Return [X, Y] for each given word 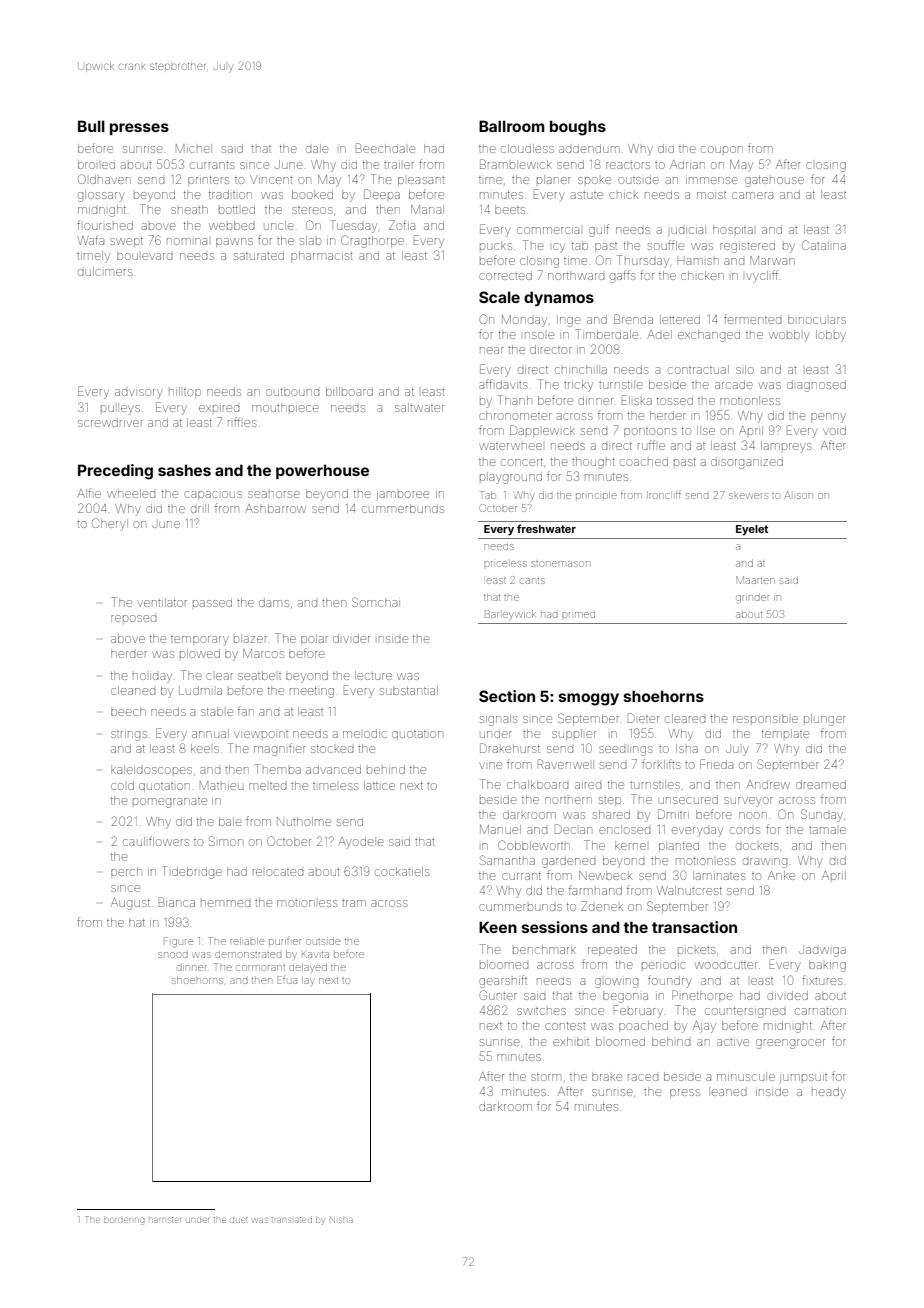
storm [546, 1077]
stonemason [561, 564]
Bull [91, 126]
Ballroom [512, 126]
